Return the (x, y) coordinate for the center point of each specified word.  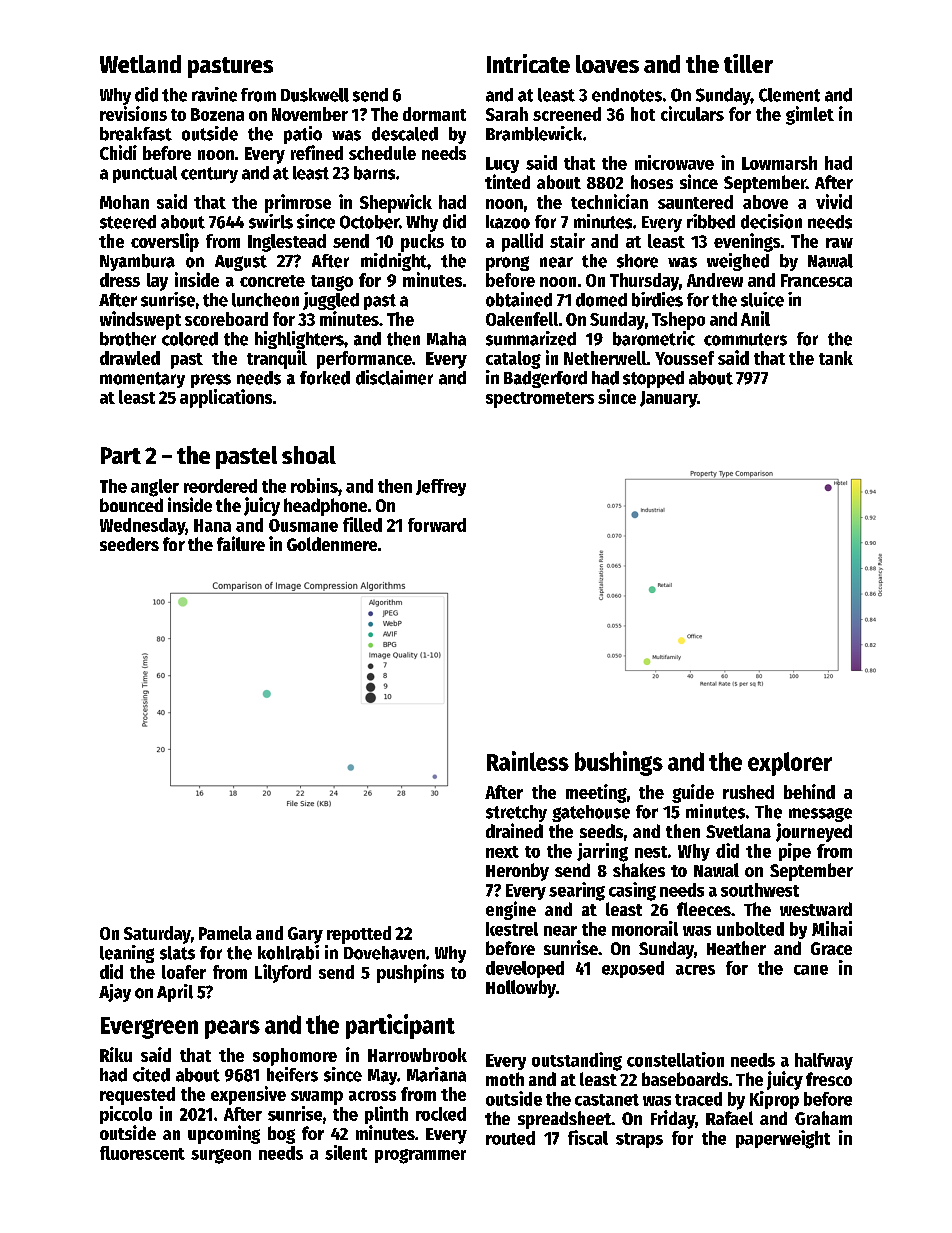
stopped (653, 379)
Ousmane (303, 525)
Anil (755, 318)
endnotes (627, 95)
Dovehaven (384, 953)
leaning (127, 954)
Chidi (118, 152)
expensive (248, 1095)
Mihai (832, 928)
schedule (382, 153)
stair (567, 240)
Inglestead (287, 243)
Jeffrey (441, 487)
